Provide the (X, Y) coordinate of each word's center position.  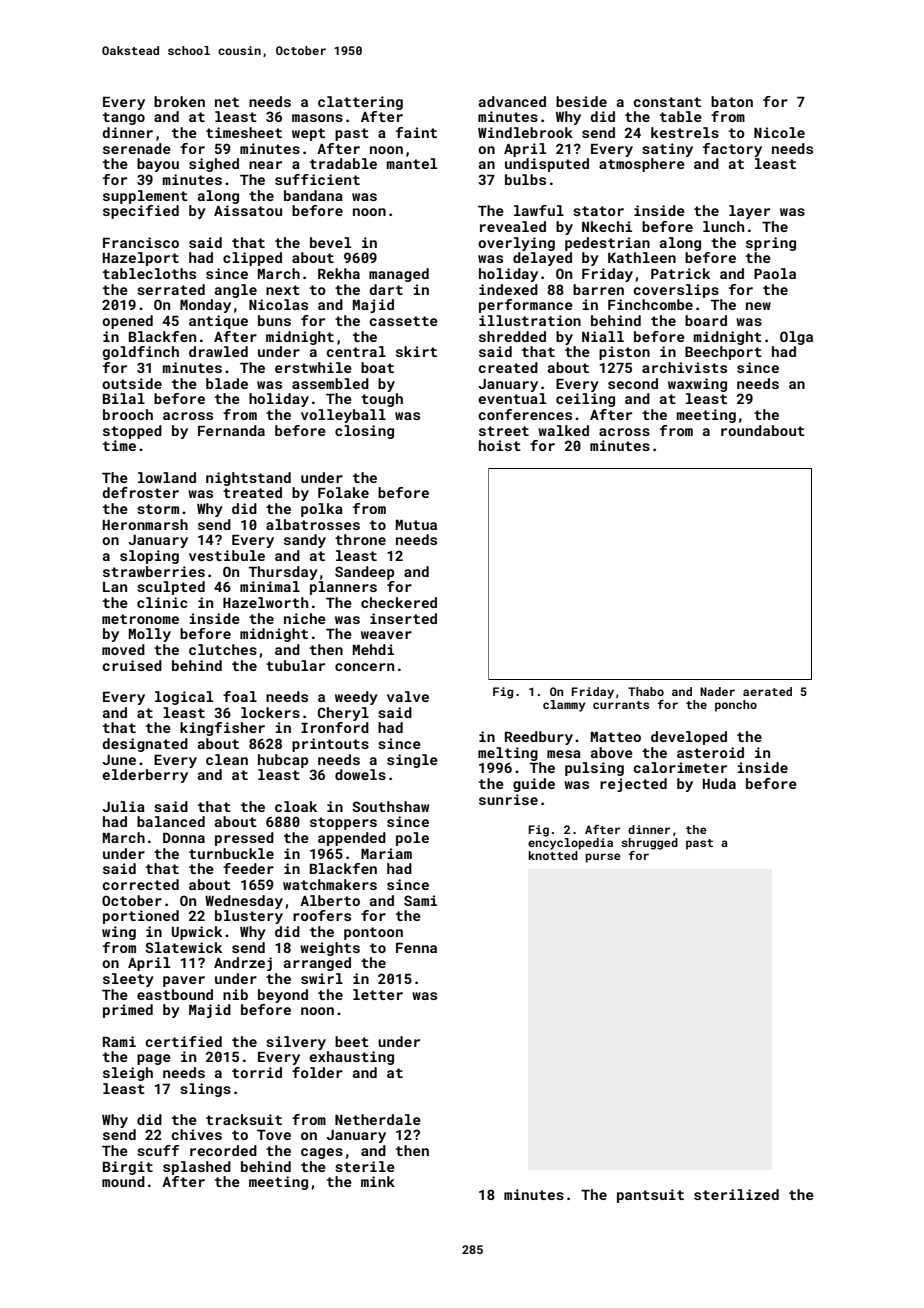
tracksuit (244, 1119)
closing (364, 432)
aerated (767, 691)
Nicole (779, 132)
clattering (360, 103)
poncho (736, 706)
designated (145, 745)
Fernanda (231, 430)
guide (534, 785)
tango (124, 118)
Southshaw (390, 806)
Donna (184, 838)
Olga (796, 338)
